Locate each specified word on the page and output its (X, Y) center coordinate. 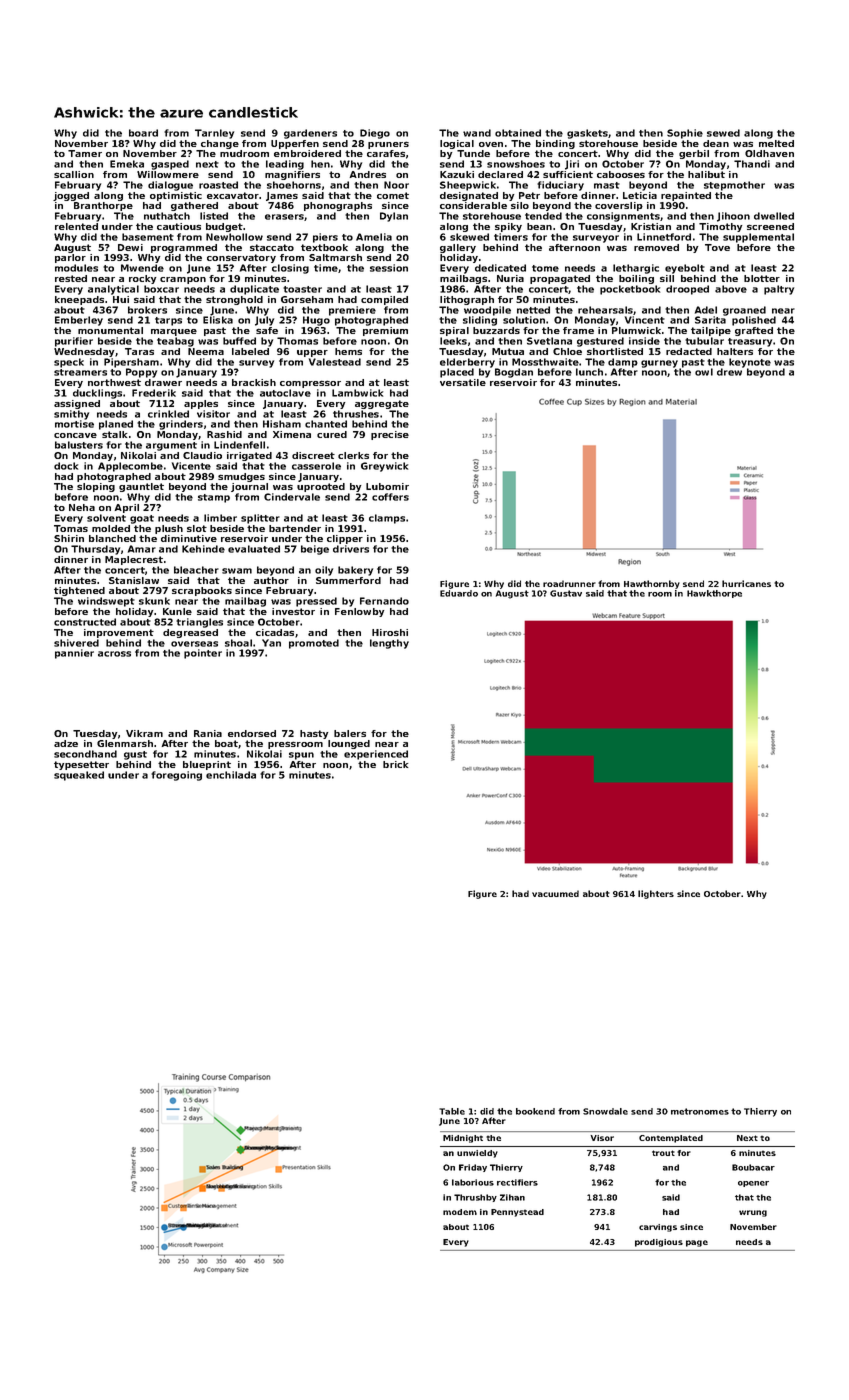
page (697, 1243)
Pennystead (517, 1213)
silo (520, 205)
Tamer (85, 153)
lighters (656, 894)
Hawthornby (652, 584)
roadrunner (569, 583)
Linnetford (664, 237)
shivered (76, 643)
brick (395, 764)
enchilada (231, 775)
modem (460, 1212)
